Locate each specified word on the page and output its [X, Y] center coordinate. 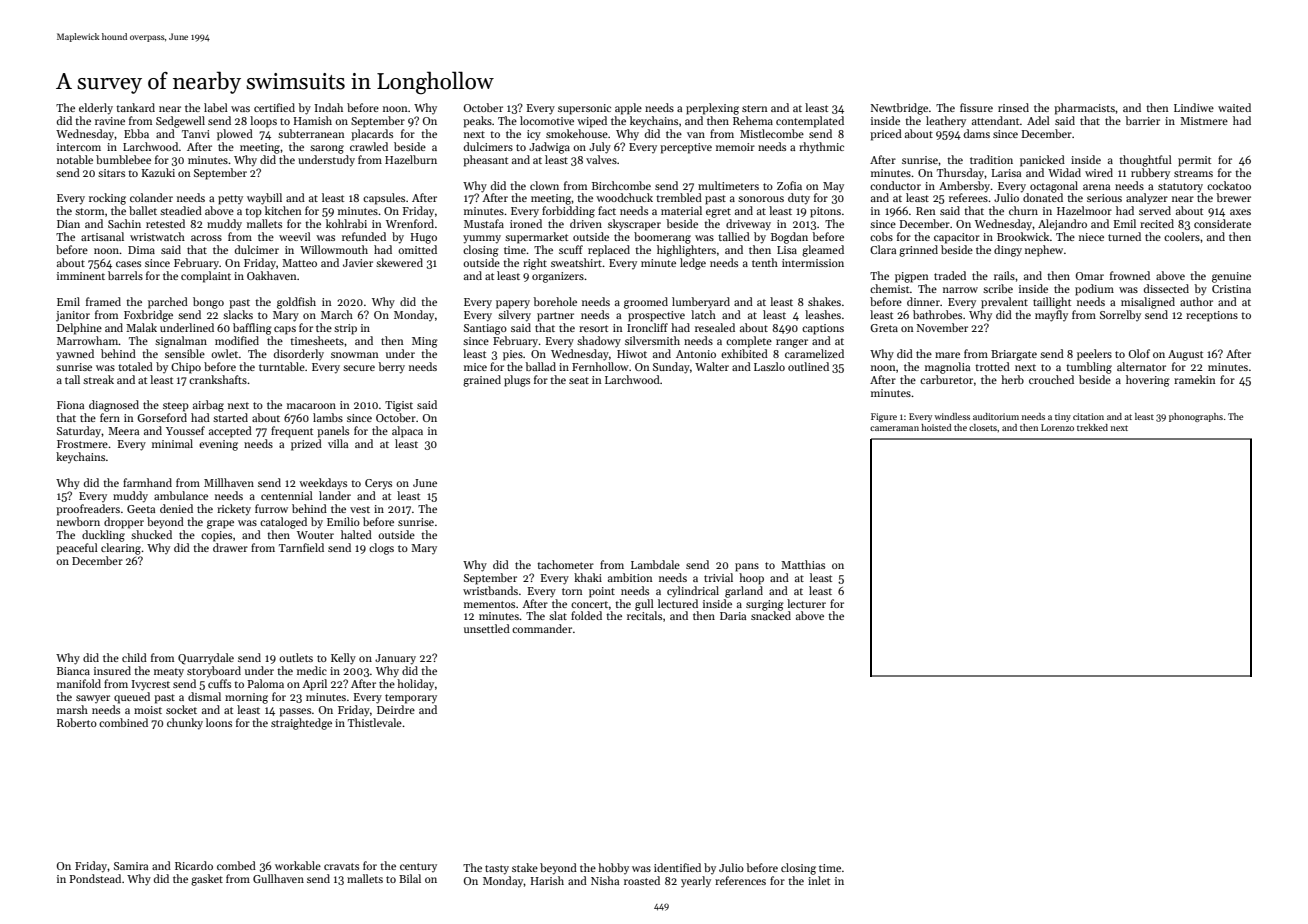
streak [98, 379]
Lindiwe [1194, 107]
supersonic [584, 109]
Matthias [803, 564]
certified [274, 107]
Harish [547, 880]
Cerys [378, 484]
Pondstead [95, 878]
